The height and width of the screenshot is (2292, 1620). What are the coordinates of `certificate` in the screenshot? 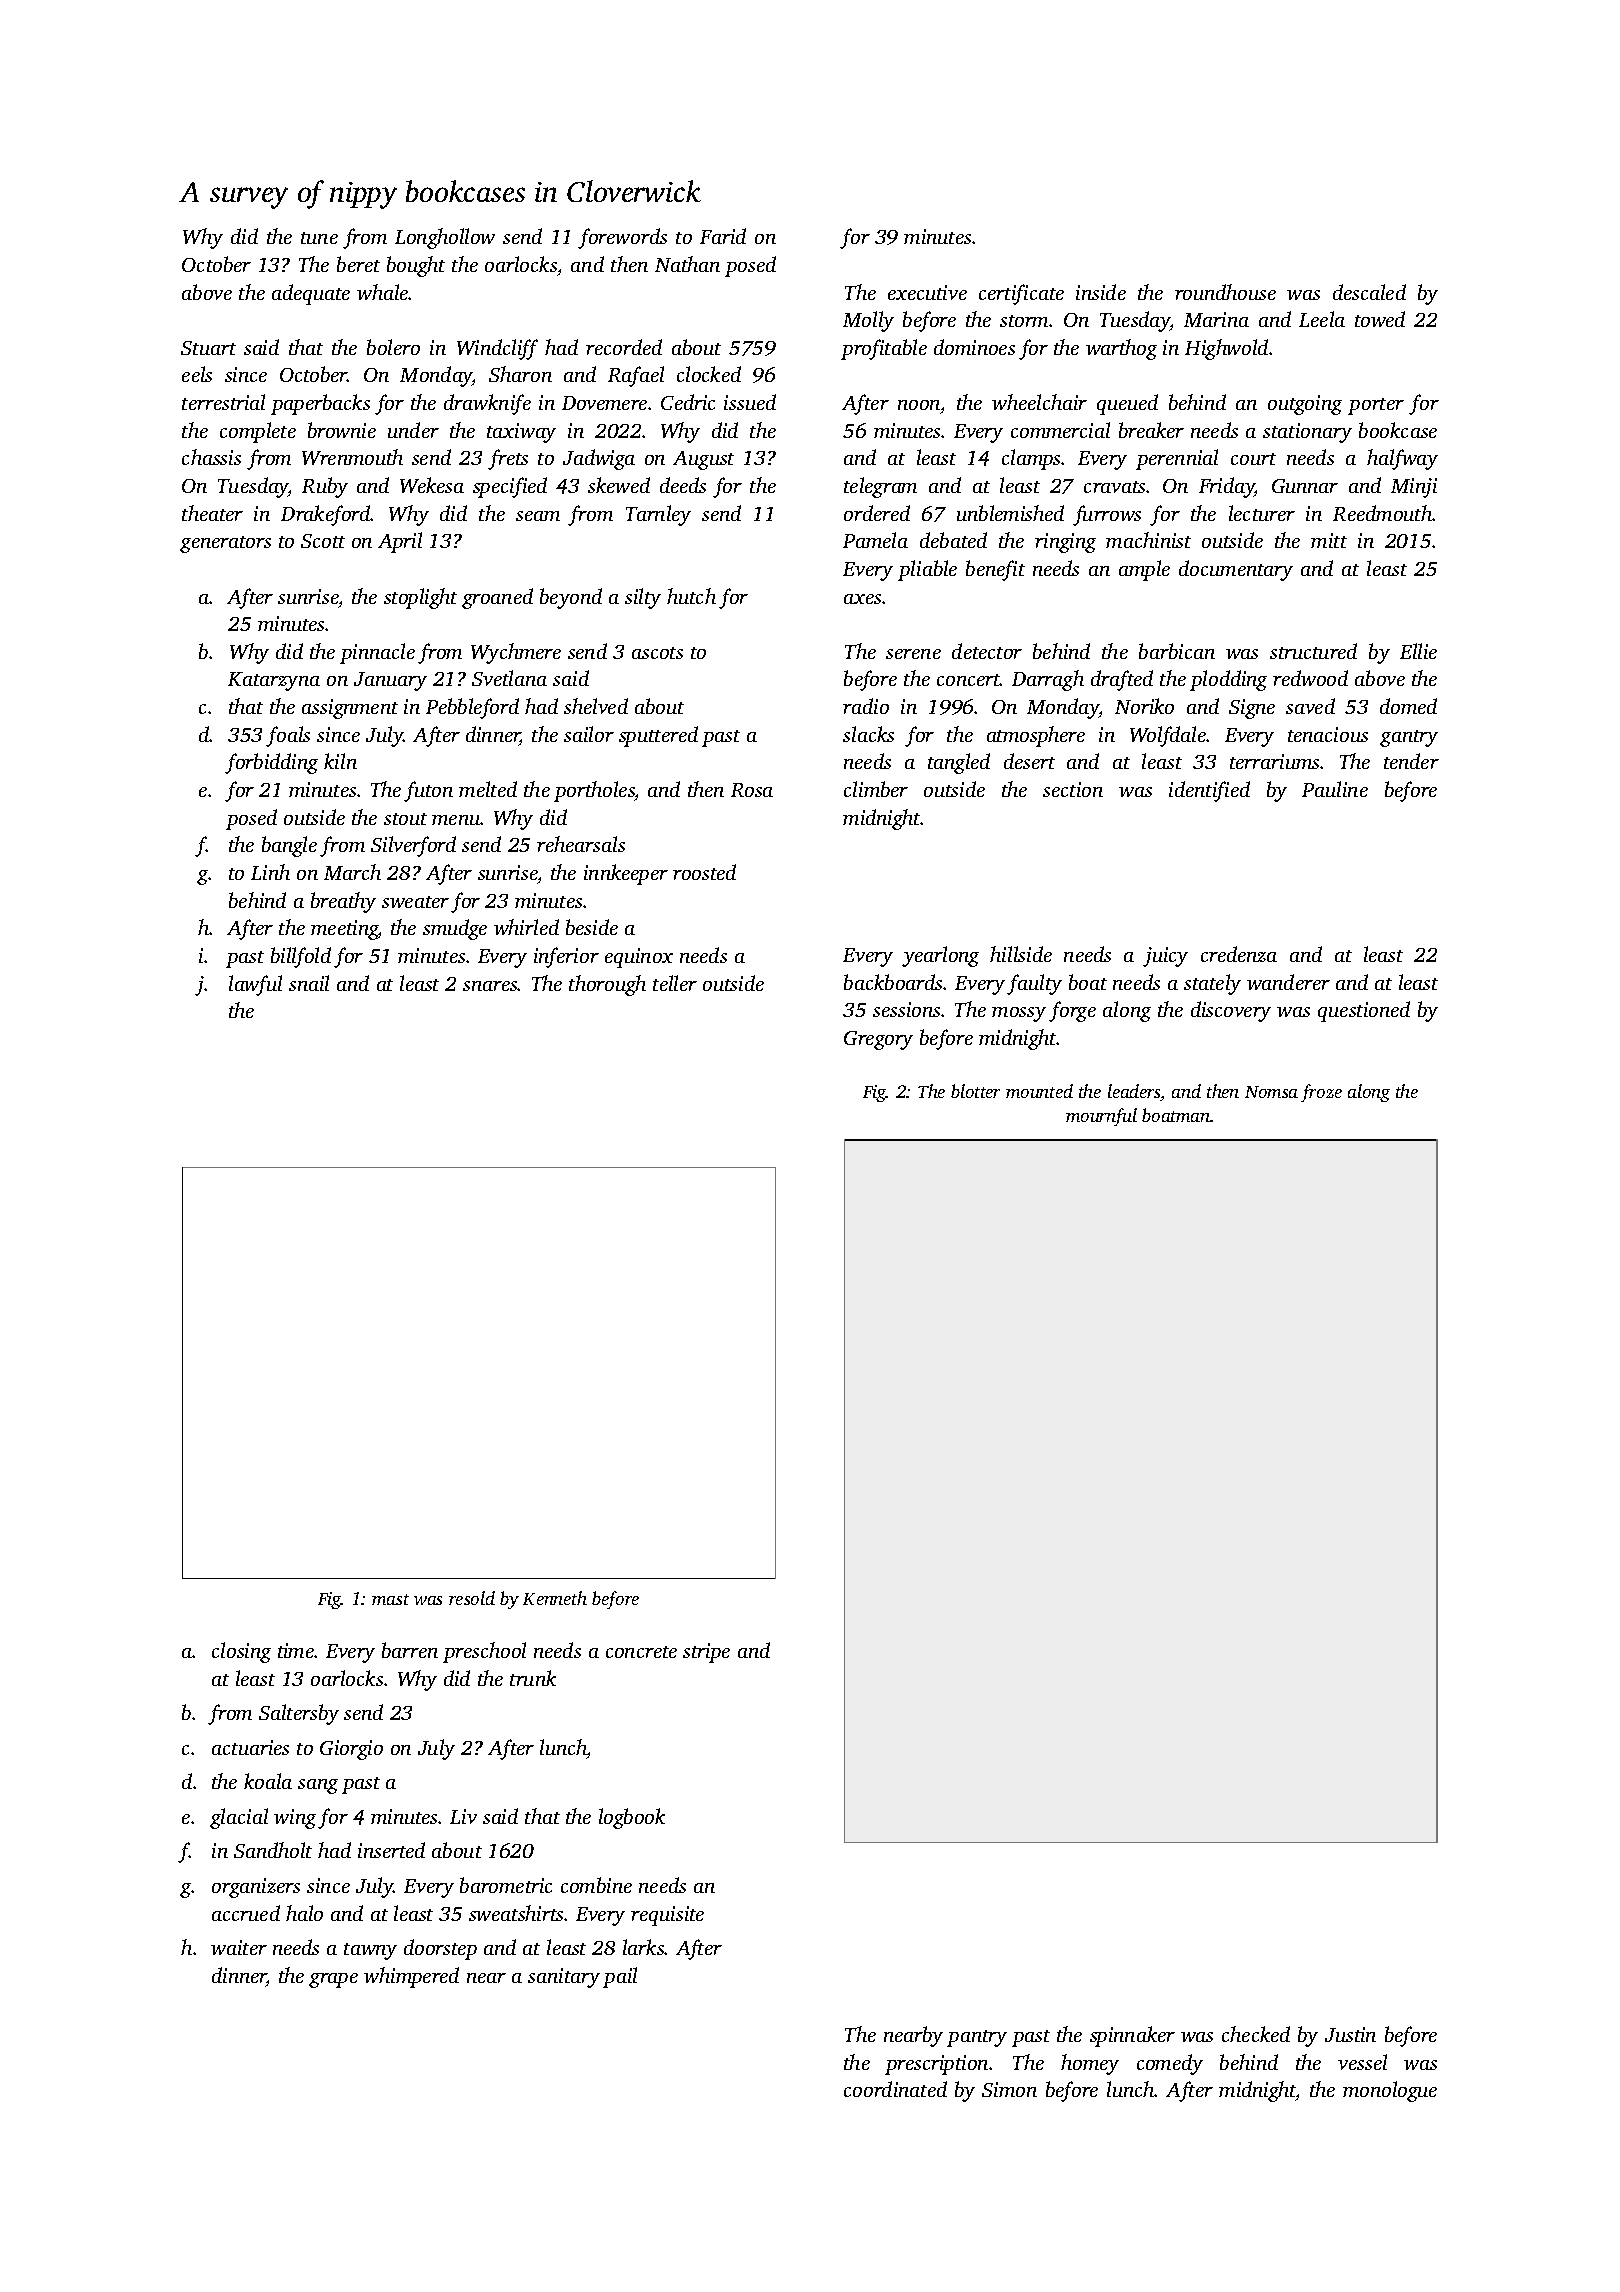 It's located at (1021, 294).
